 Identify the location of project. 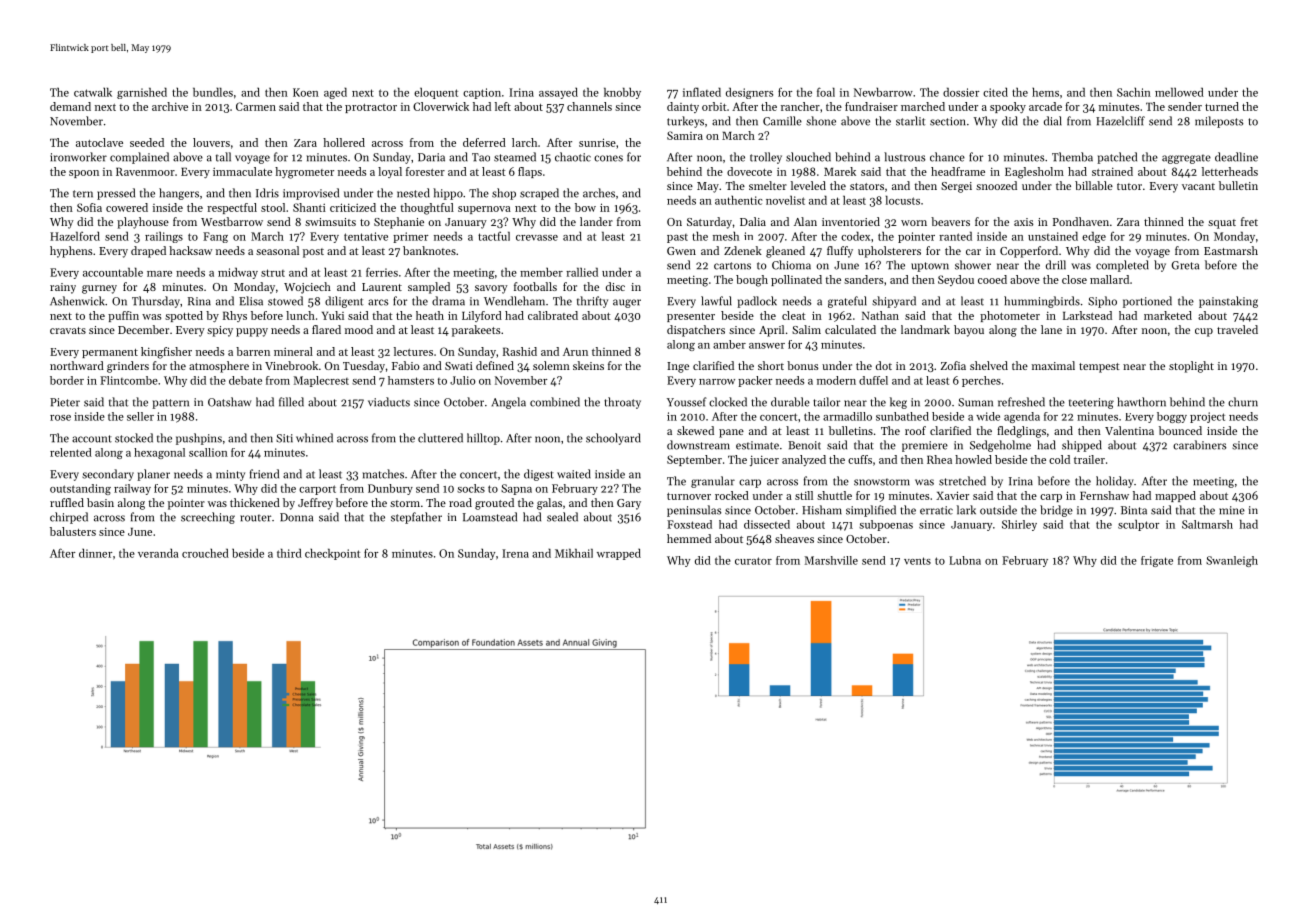
(1207, 417).
